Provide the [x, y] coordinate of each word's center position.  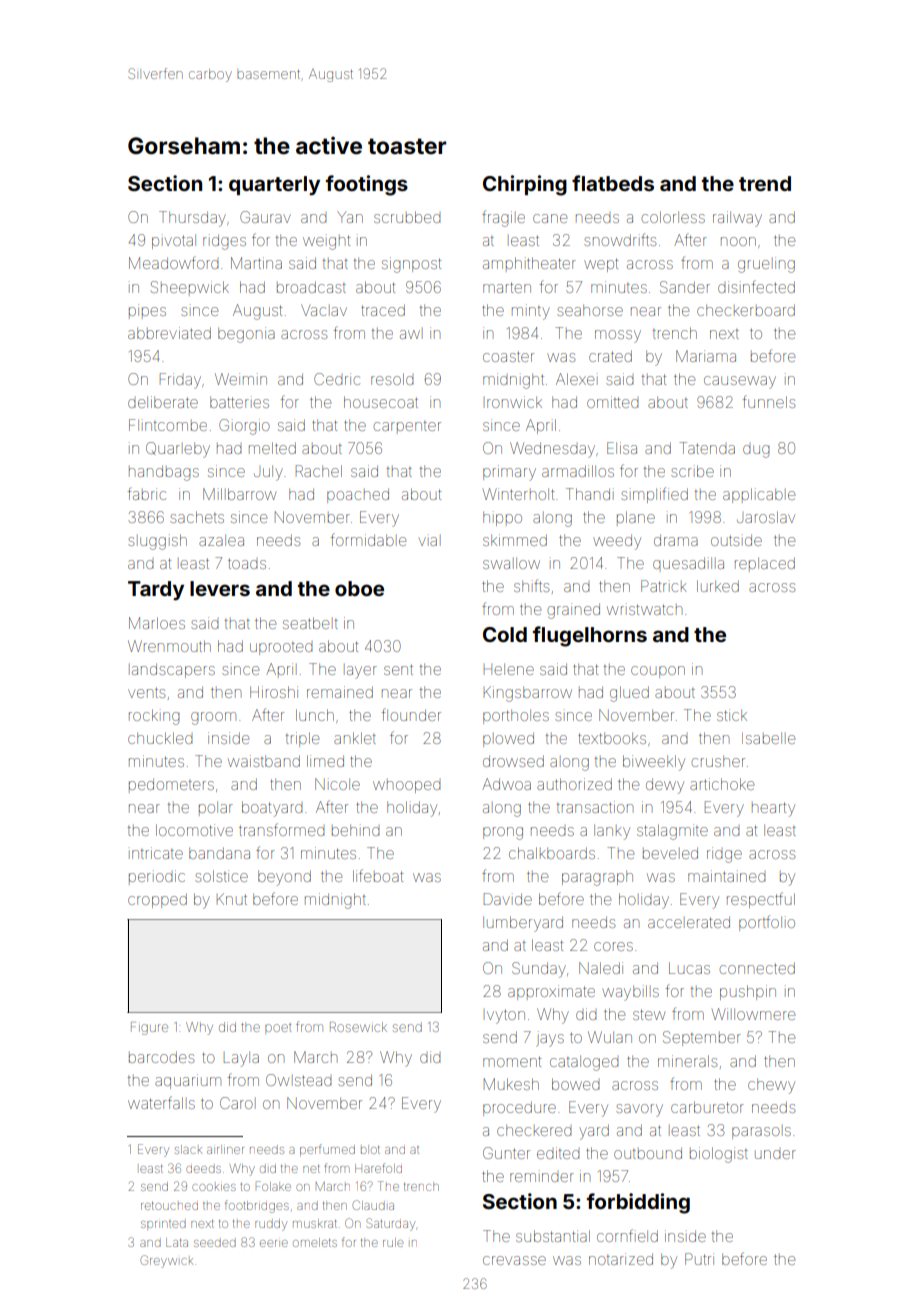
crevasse [514, 1260]
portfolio [767, 923]
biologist [719, 1155]
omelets [315, 1242]
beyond [284, 878]
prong [503, 833]
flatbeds [613, 183]
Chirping [525, 185]
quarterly [274, 186]
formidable [368, 539]
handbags [164, 473]
